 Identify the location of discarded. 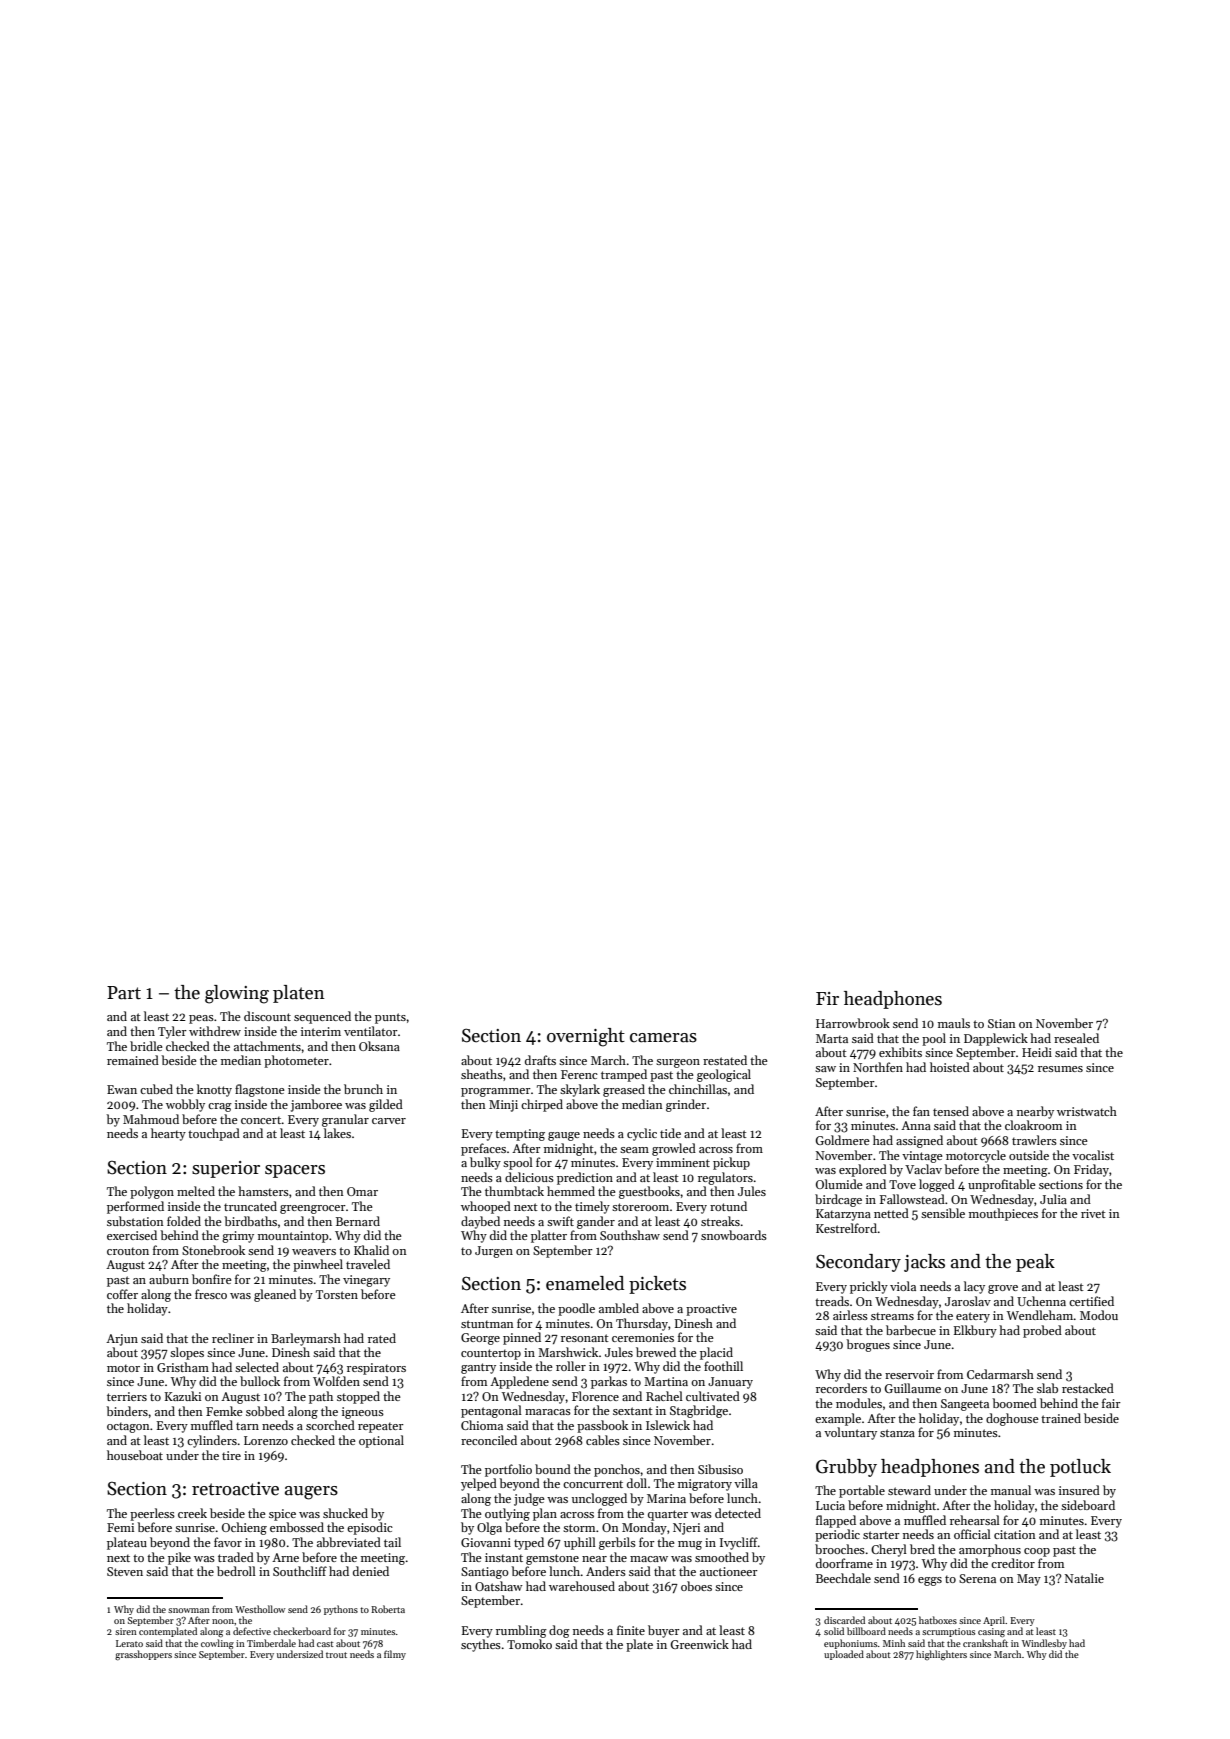
(844, 1620).
